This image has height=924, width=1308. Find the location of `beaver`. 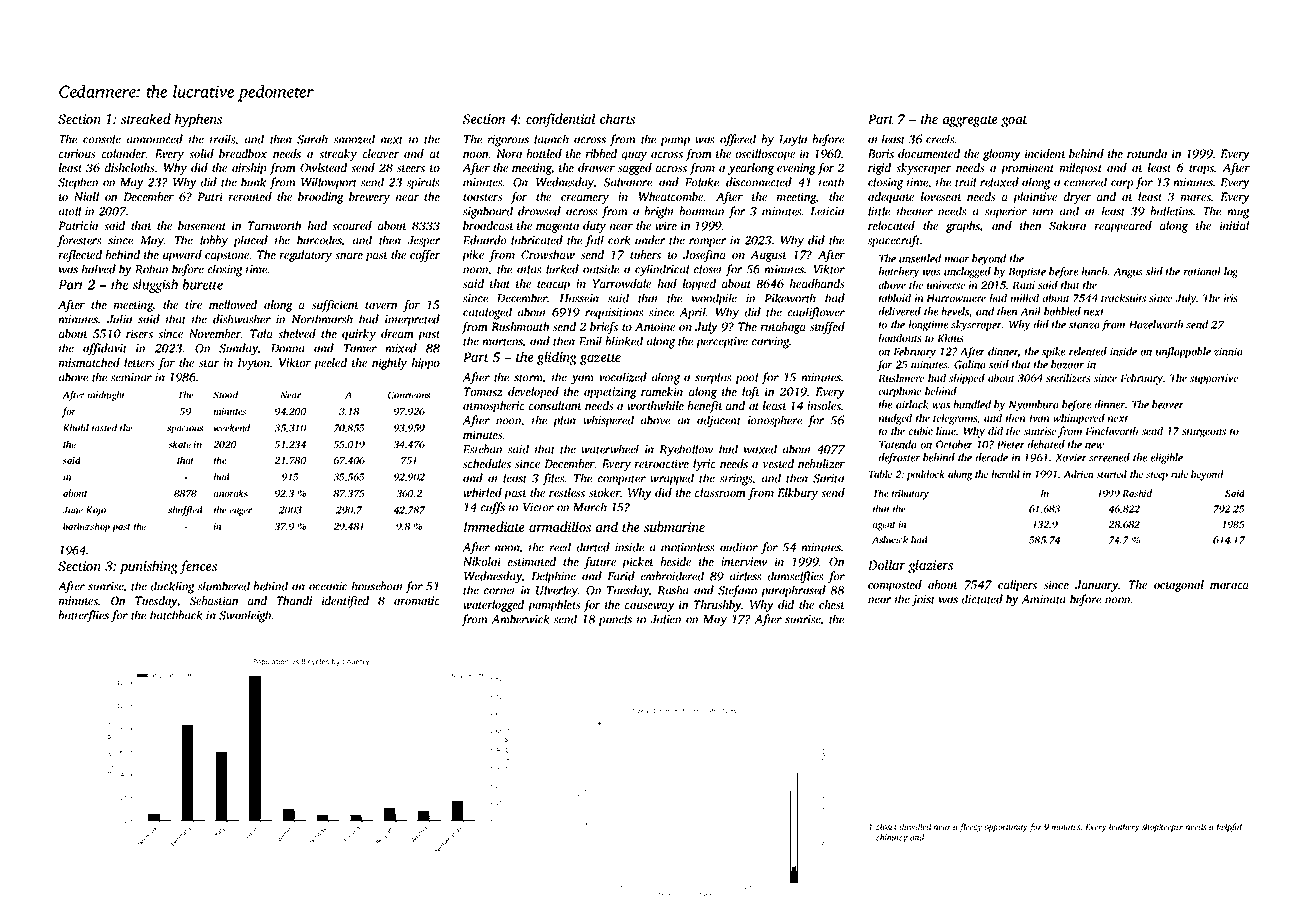

beaver is located at coordinates (1168, 404).
